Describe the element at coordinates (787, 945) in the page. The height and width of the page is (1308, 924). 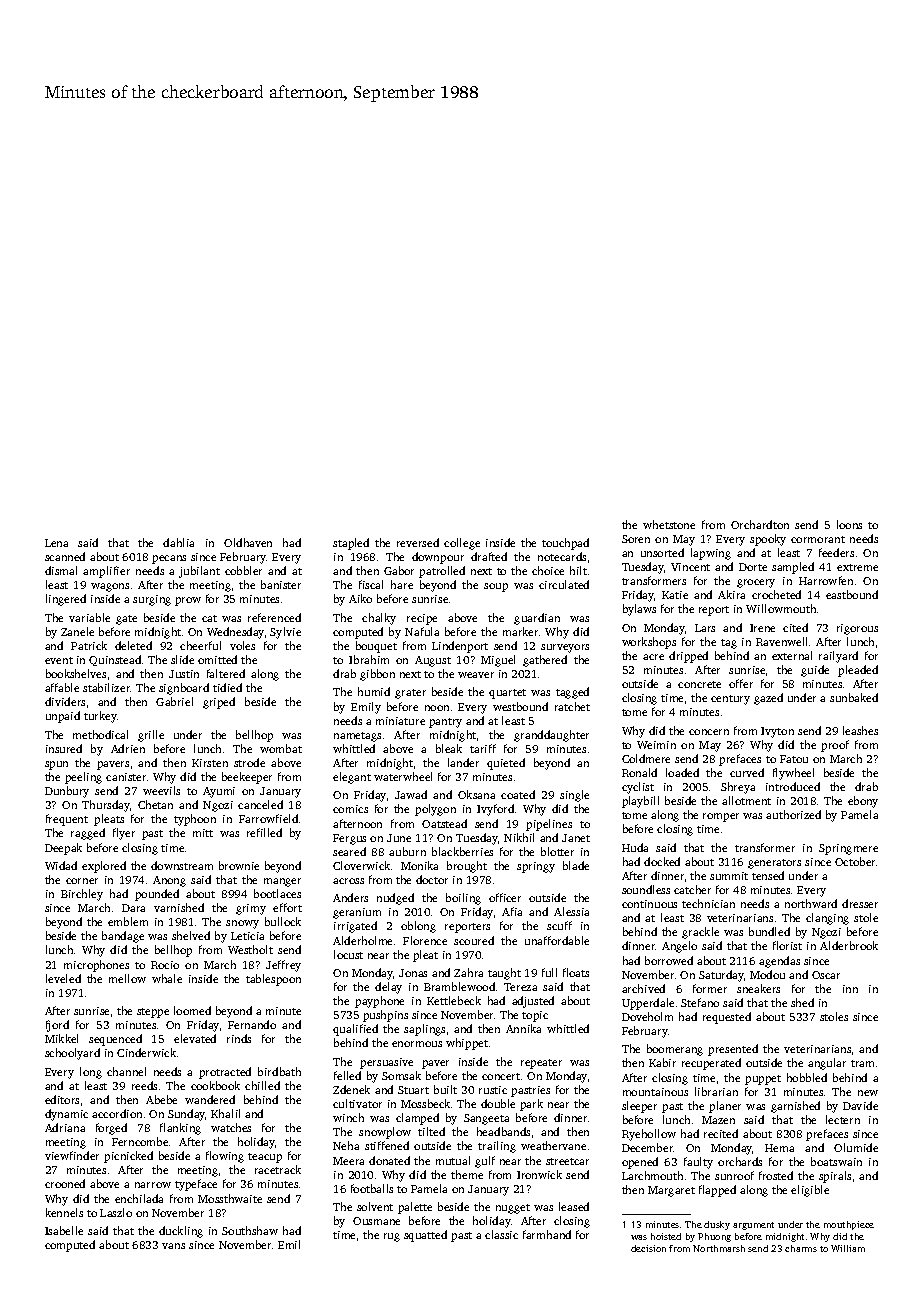
I see `florist` at that location.
